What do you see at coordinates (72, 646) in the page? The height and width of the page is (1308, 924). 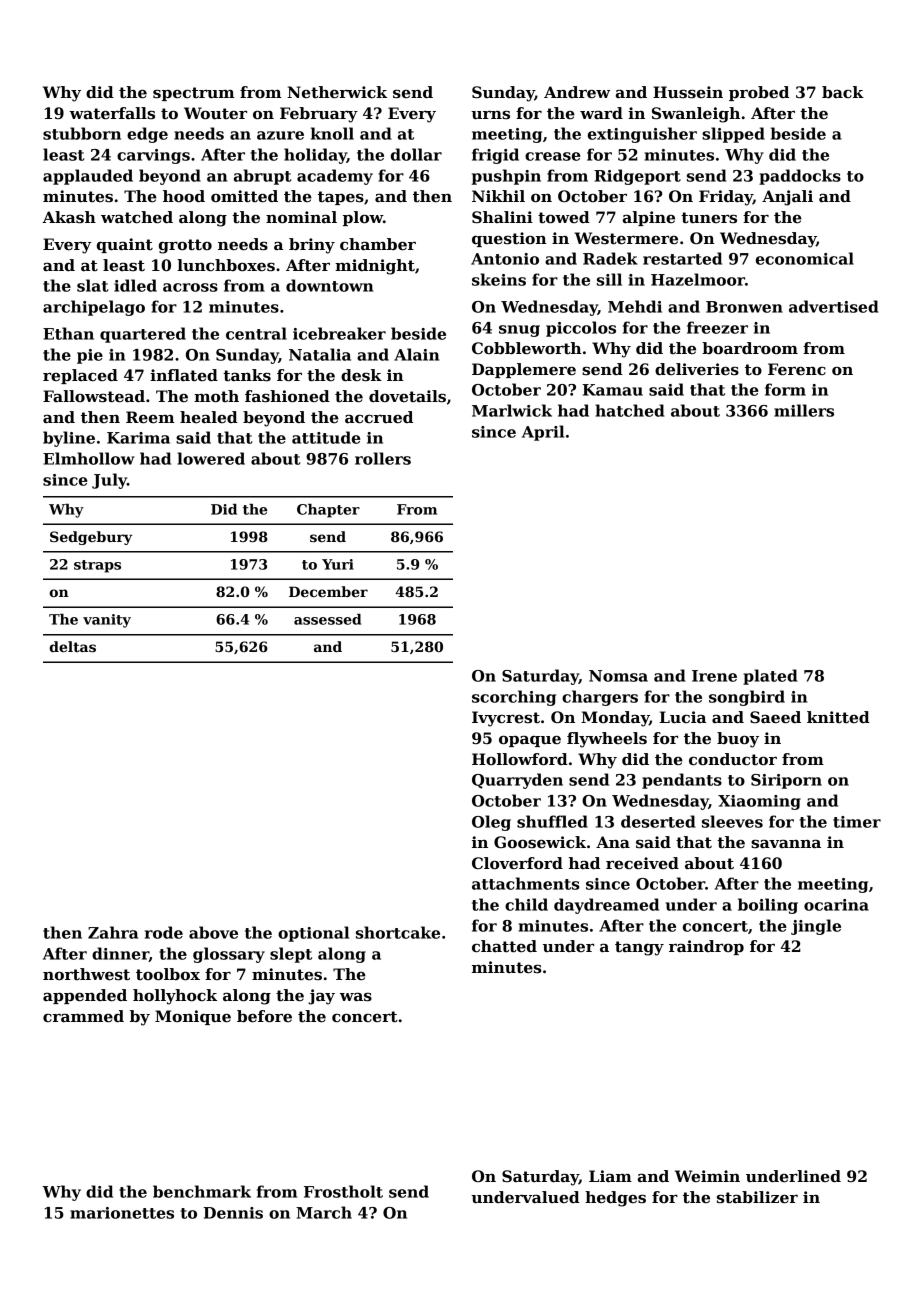 I see `deltas` at bounding box center [72, 646].
